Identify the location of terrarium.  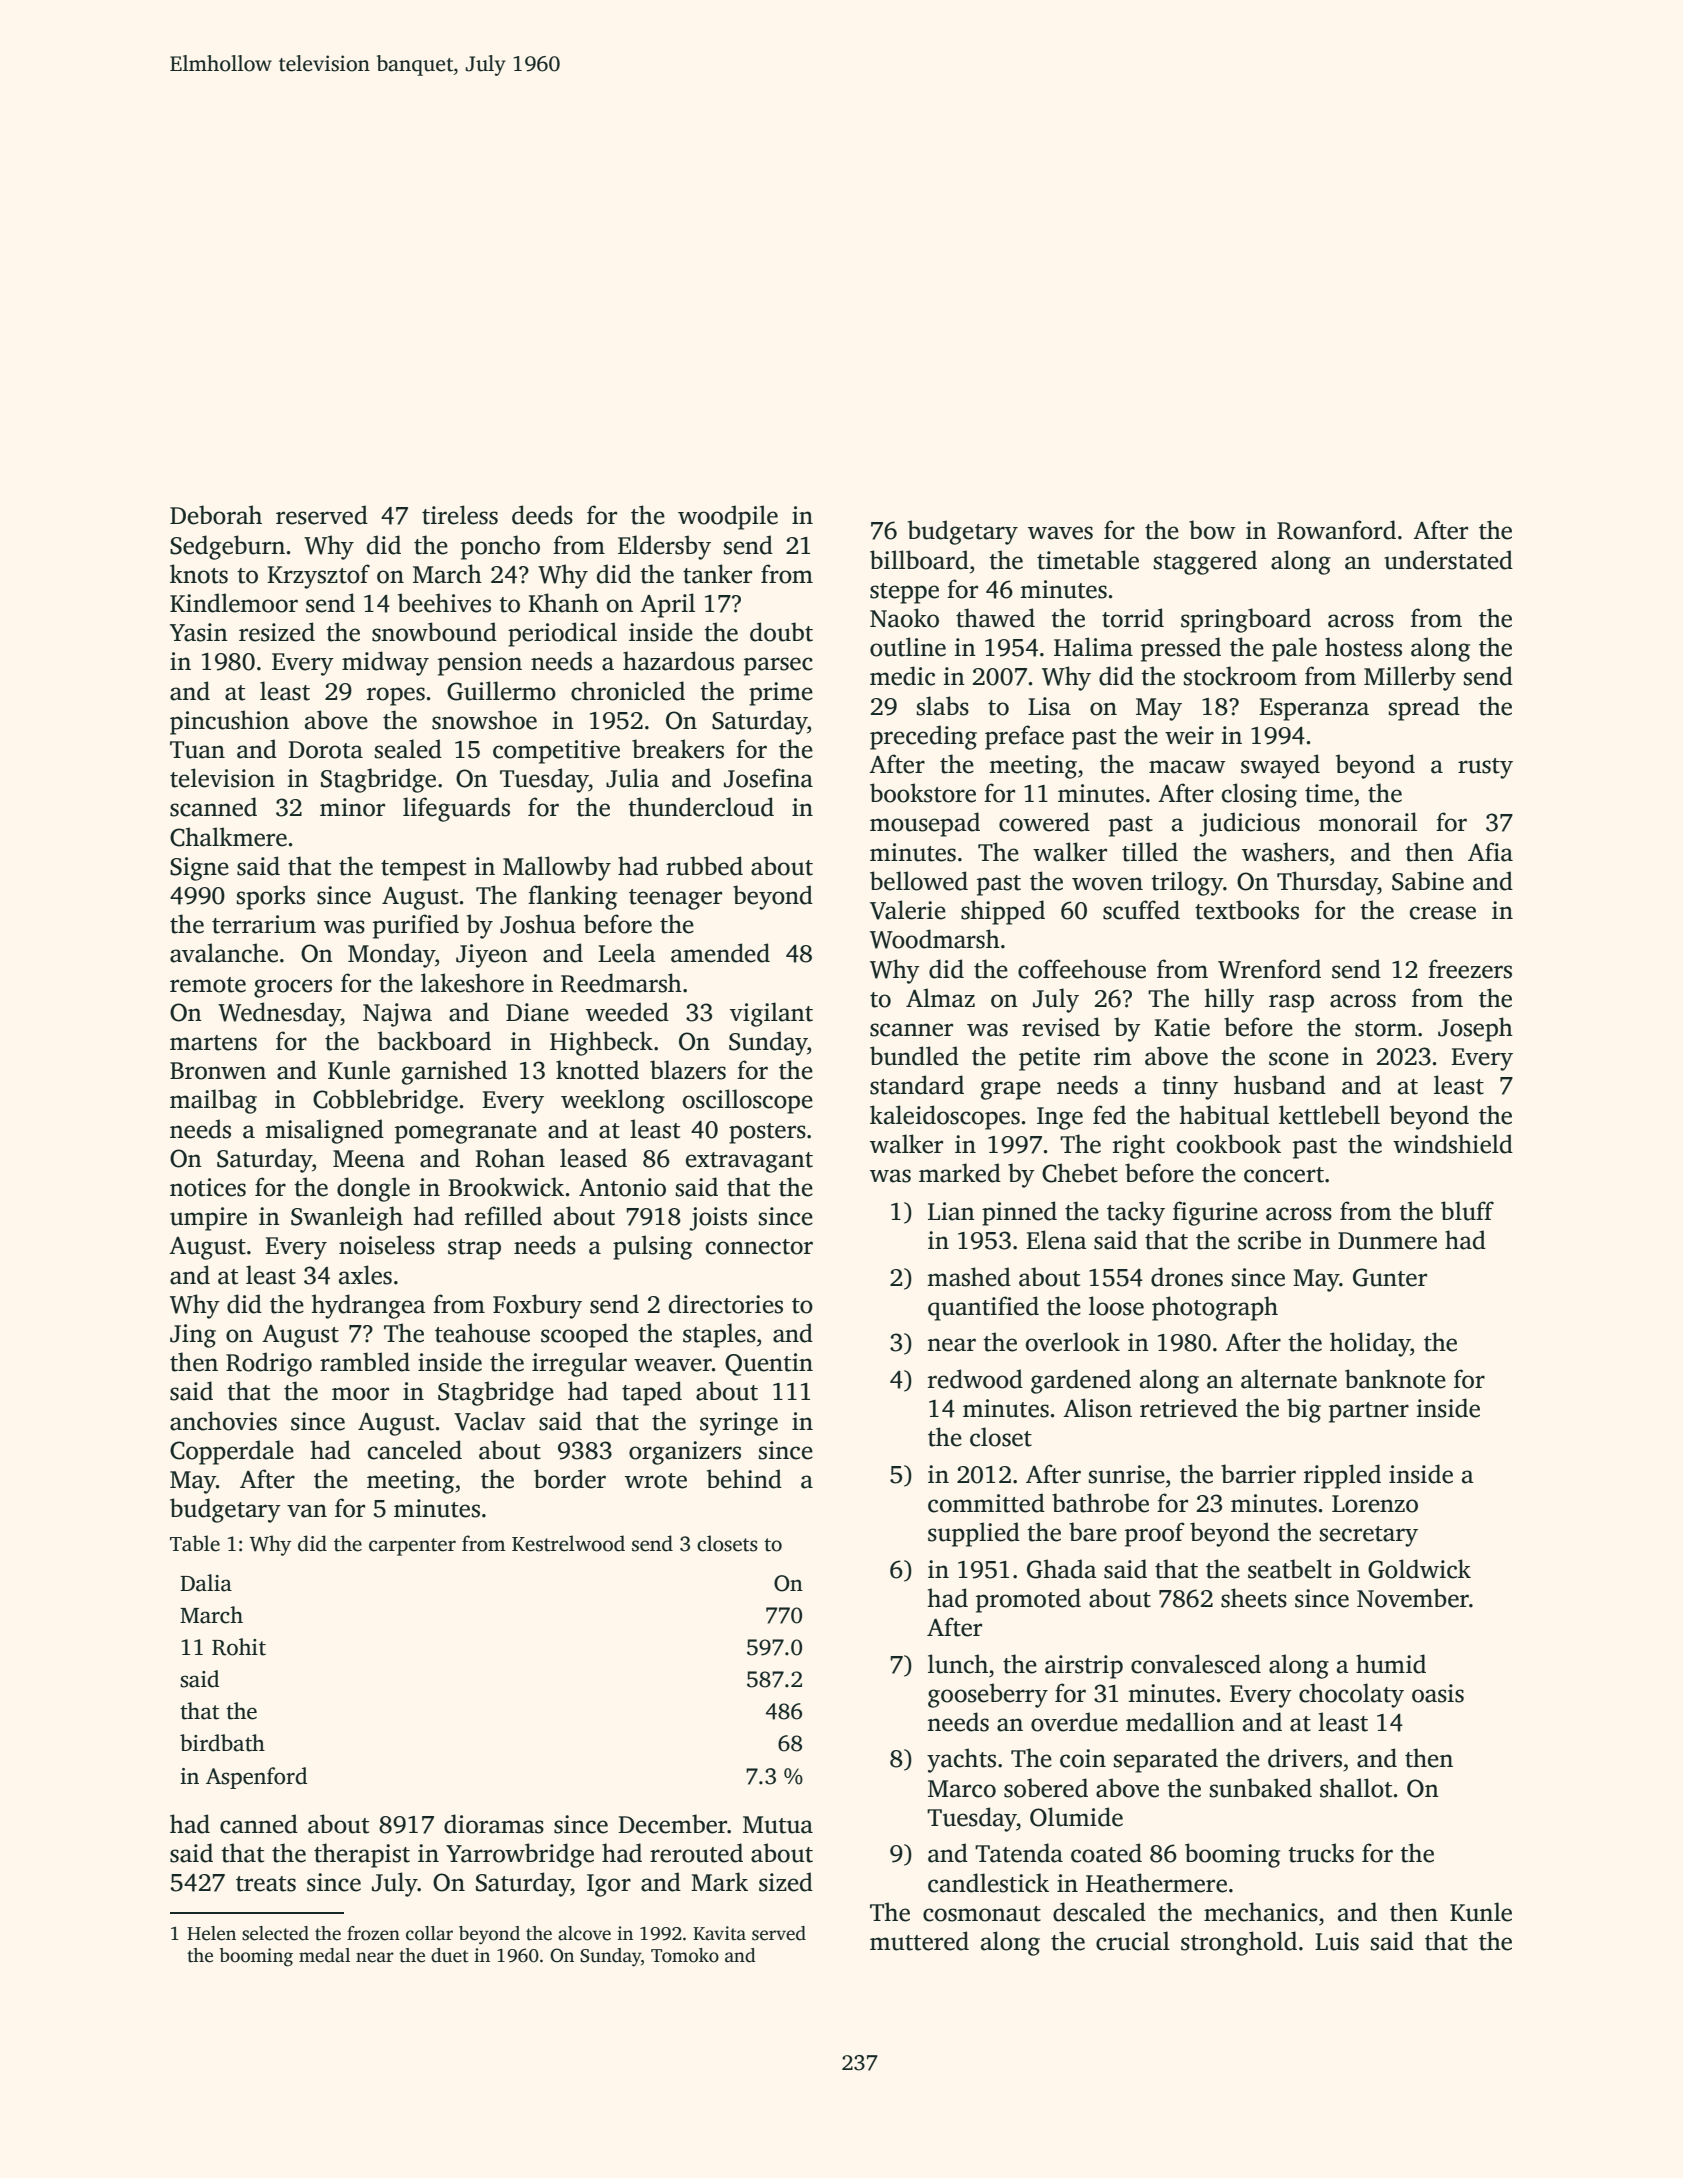
(264, 924).
